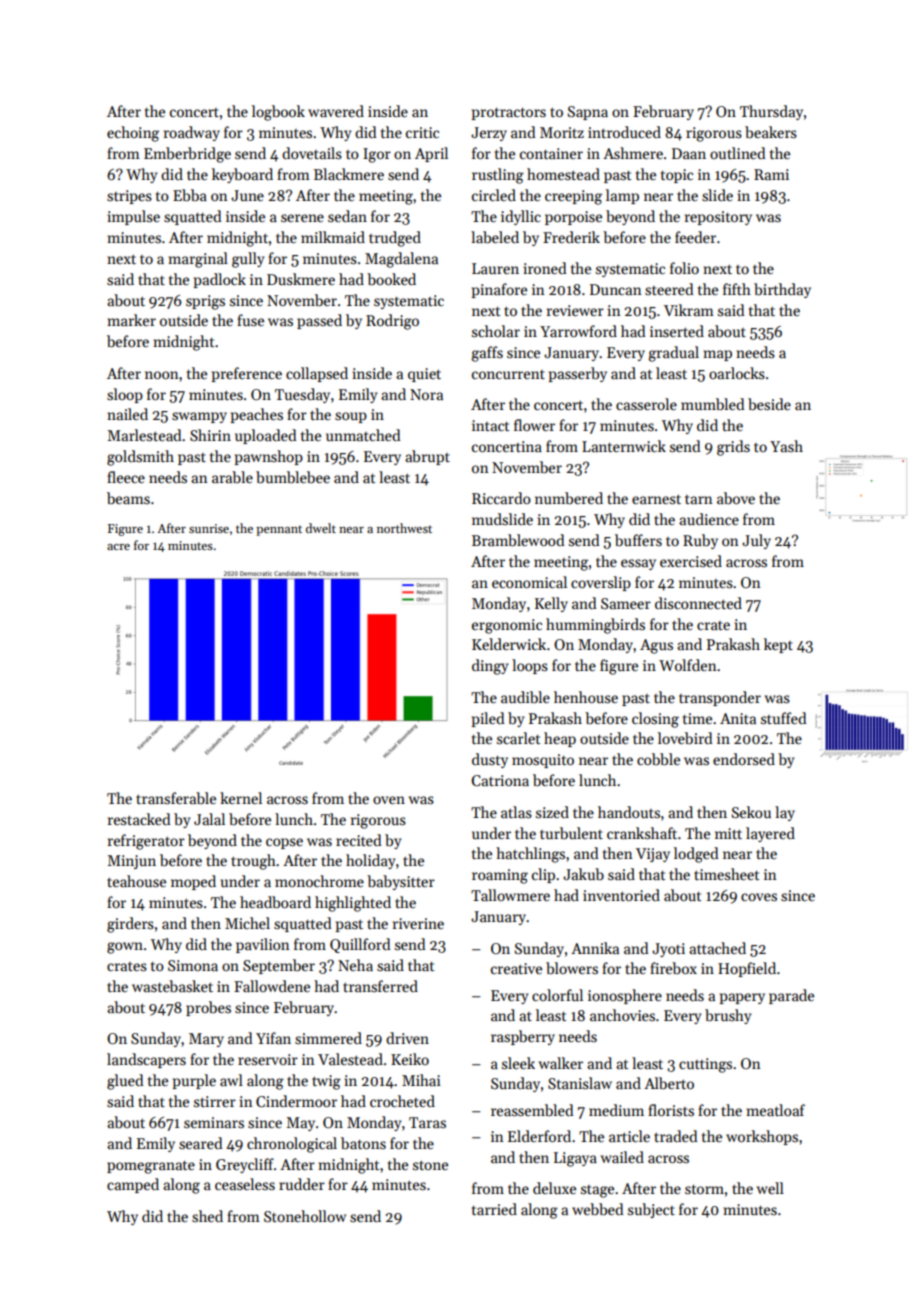 The height and width of the screenshot is (1308, 924). I want to click on dovetails, so click(312, 153).
